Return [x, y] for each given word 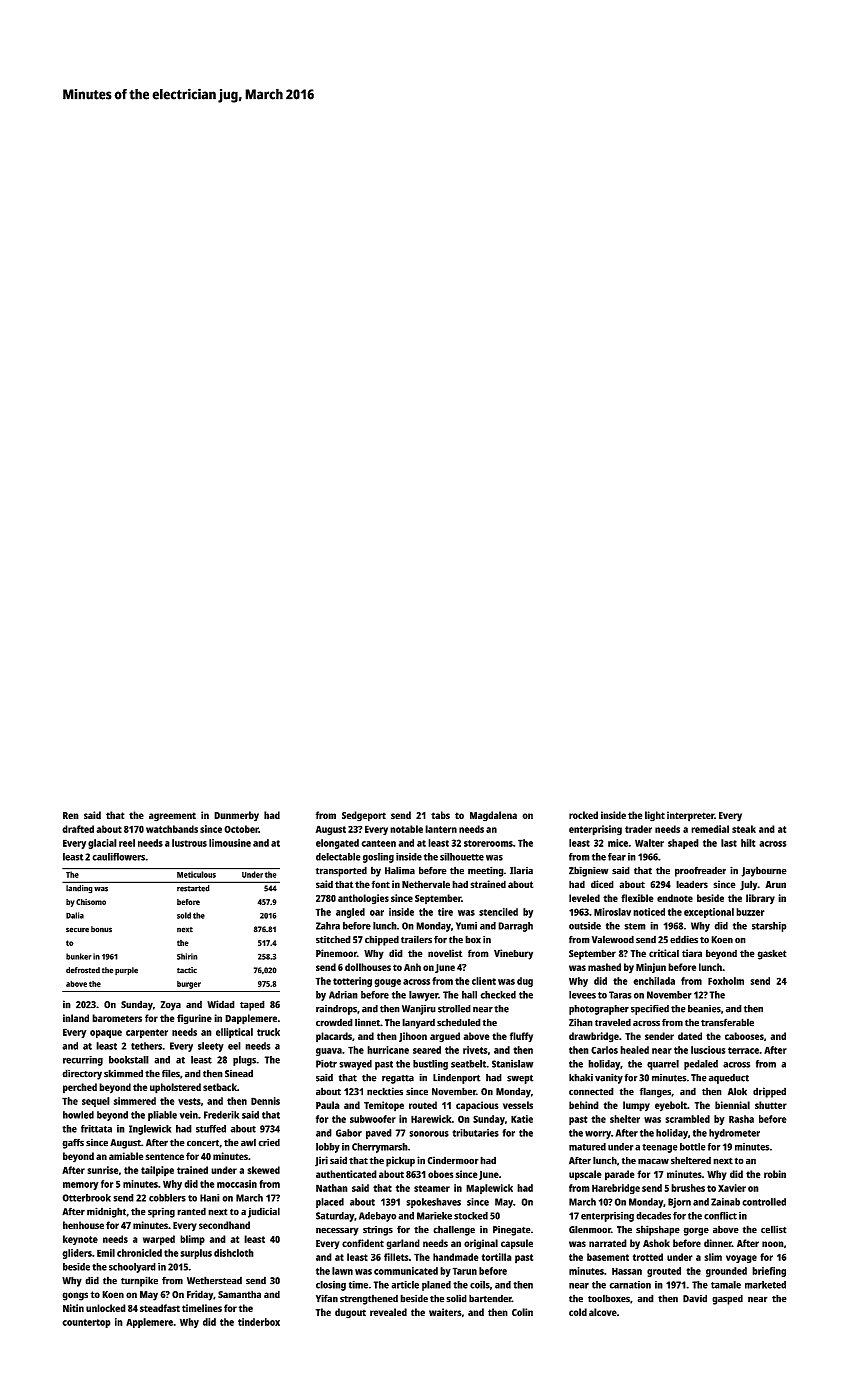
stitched [333, 939]
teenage [660, 1148]
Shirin [187, 956]
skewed [263, 1170]
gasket [772, 954]
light [655, 816]
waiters [445, 1312]
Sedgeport [364, 816]
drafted [78, 829]
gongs [75, 1296]
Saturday [335, 1217]
